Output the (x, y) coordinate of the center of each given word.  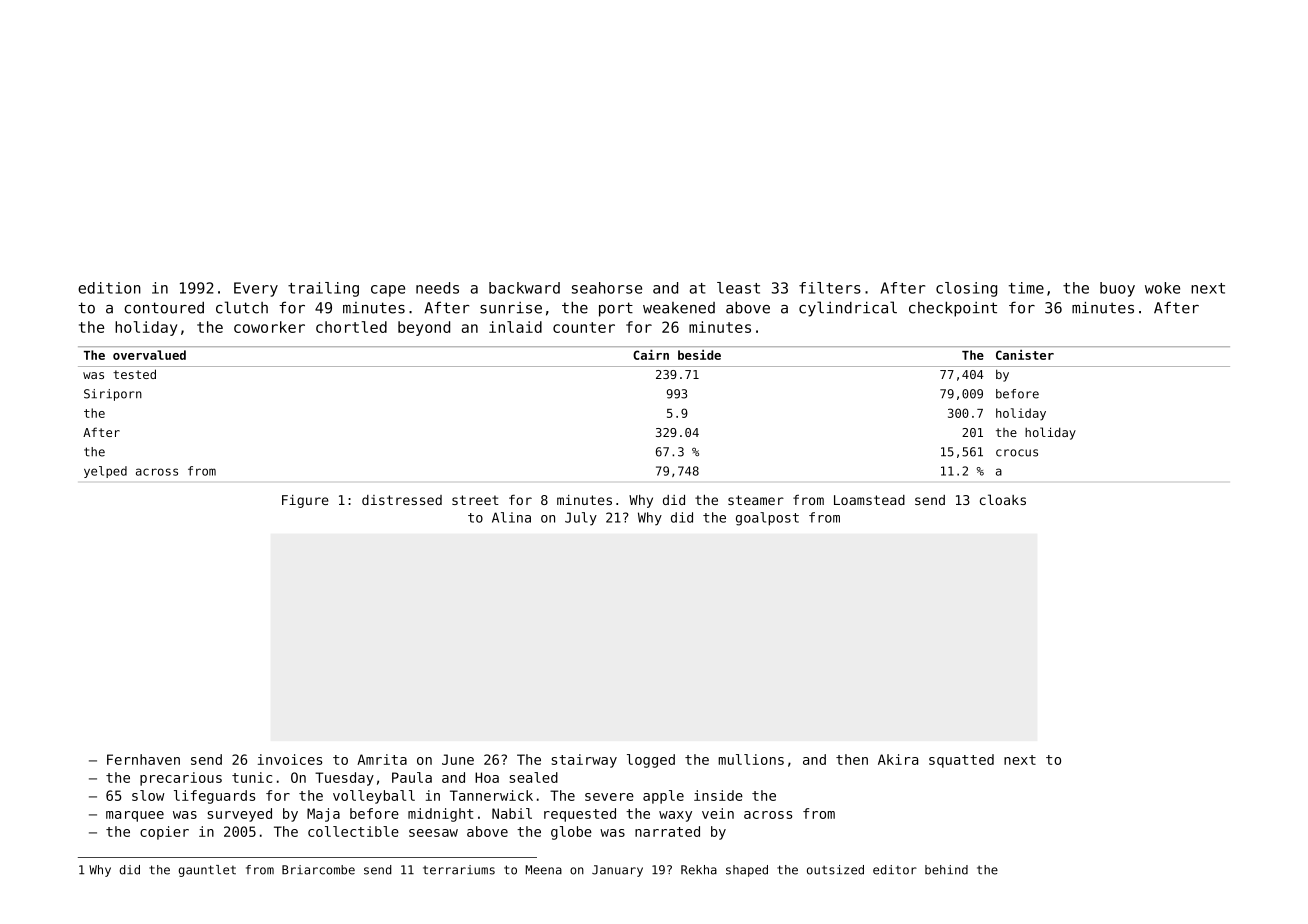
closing (966, 289)
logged (651, 761)
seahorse (607, 288)
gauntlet (207, 871)
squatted (961, 761)
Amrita (382, 759)
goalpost (767, 519)
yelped (105, 472)
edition (109, 288)
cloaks (1003, 499)
